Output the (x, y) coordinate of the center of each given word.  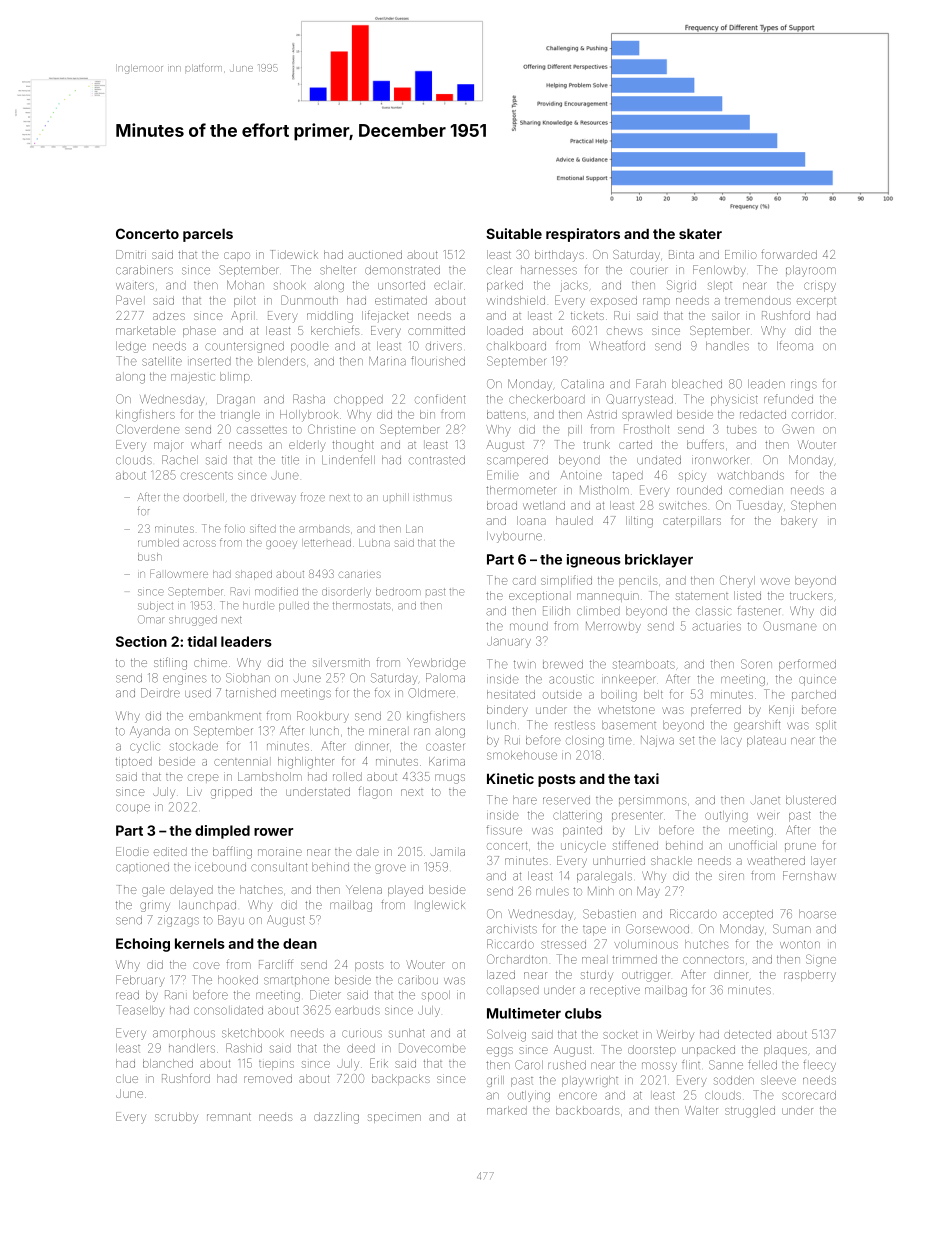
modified (276, 591)
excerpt (816, 302)
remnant (229, 1117)
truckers (811, 595)
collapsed (513, 990)
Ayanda (150, 732)
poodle (310, 347)
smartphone (296, 980)
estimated (401, 300)
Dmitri (131, 254)
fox (382, 693)
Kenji (781, 711)
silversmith (341, 662)
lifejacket (385, 316)
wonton (800, 944)
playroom (811, 271)
